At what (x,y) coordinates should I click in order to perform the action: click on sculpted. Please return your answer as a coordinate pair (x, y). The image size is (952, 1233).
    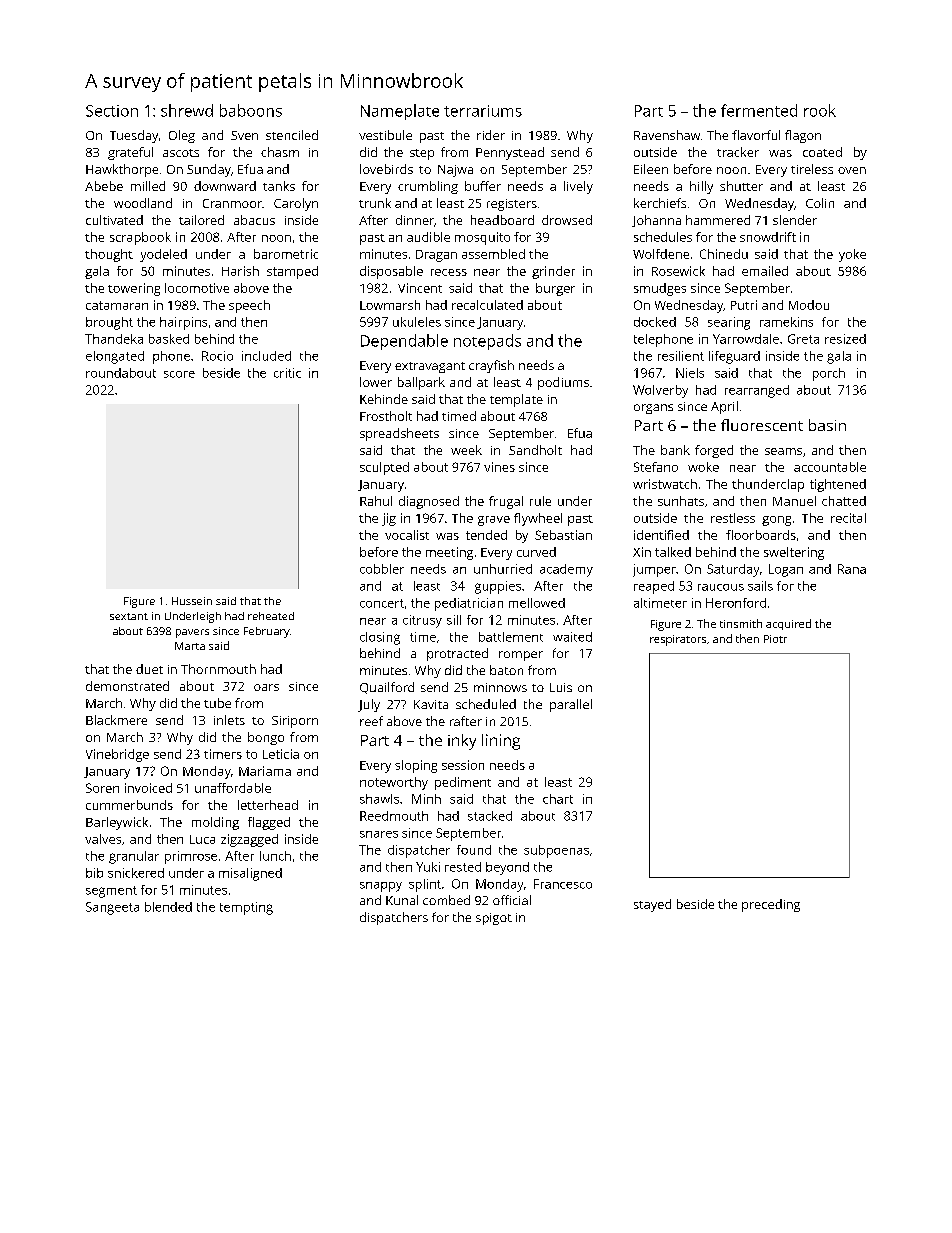
    Looking at the image, I should click on (384, 468).
